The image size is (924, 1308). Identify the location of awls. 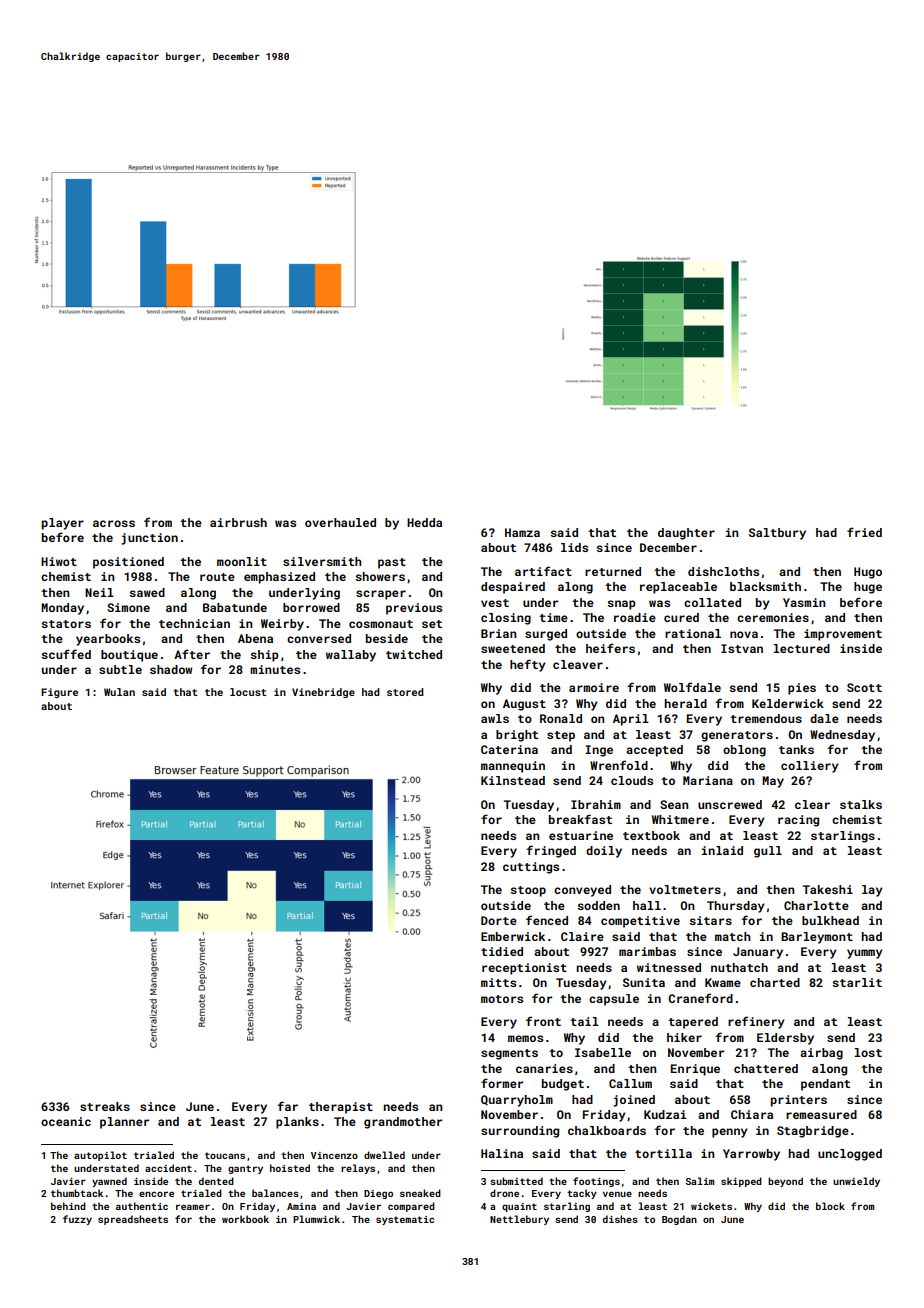
(495, 718).
